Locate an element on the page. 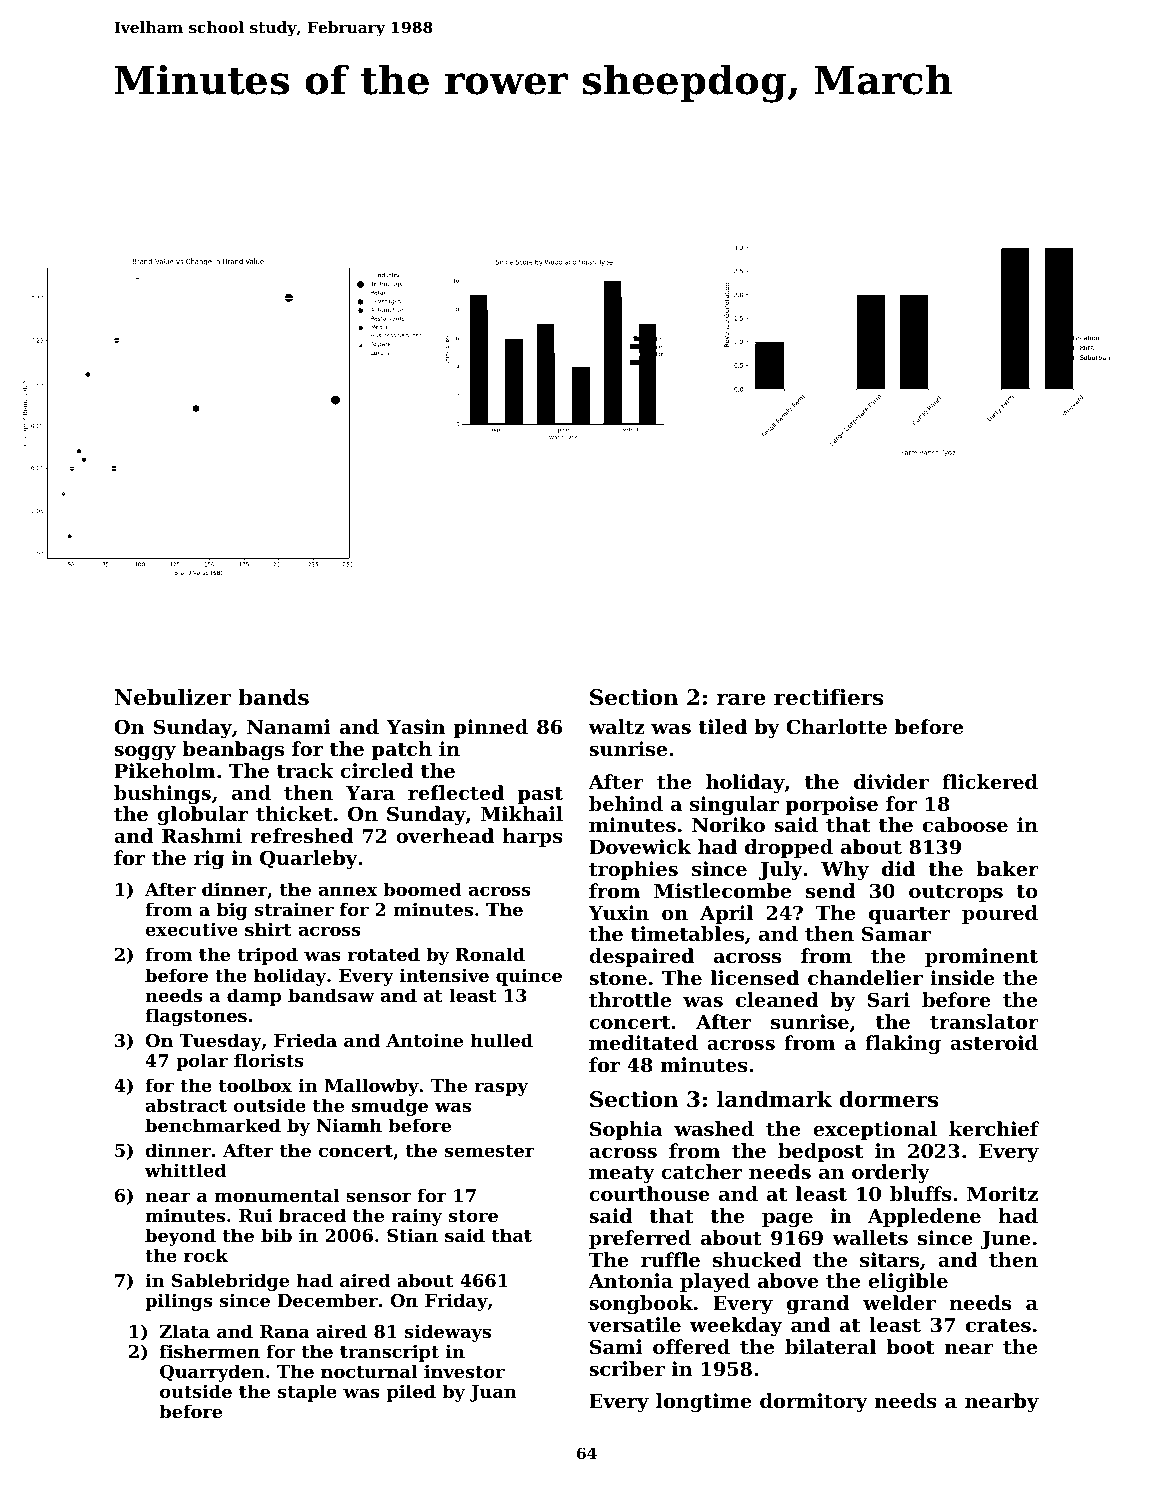  page is located at coordinates (787, 1220).
